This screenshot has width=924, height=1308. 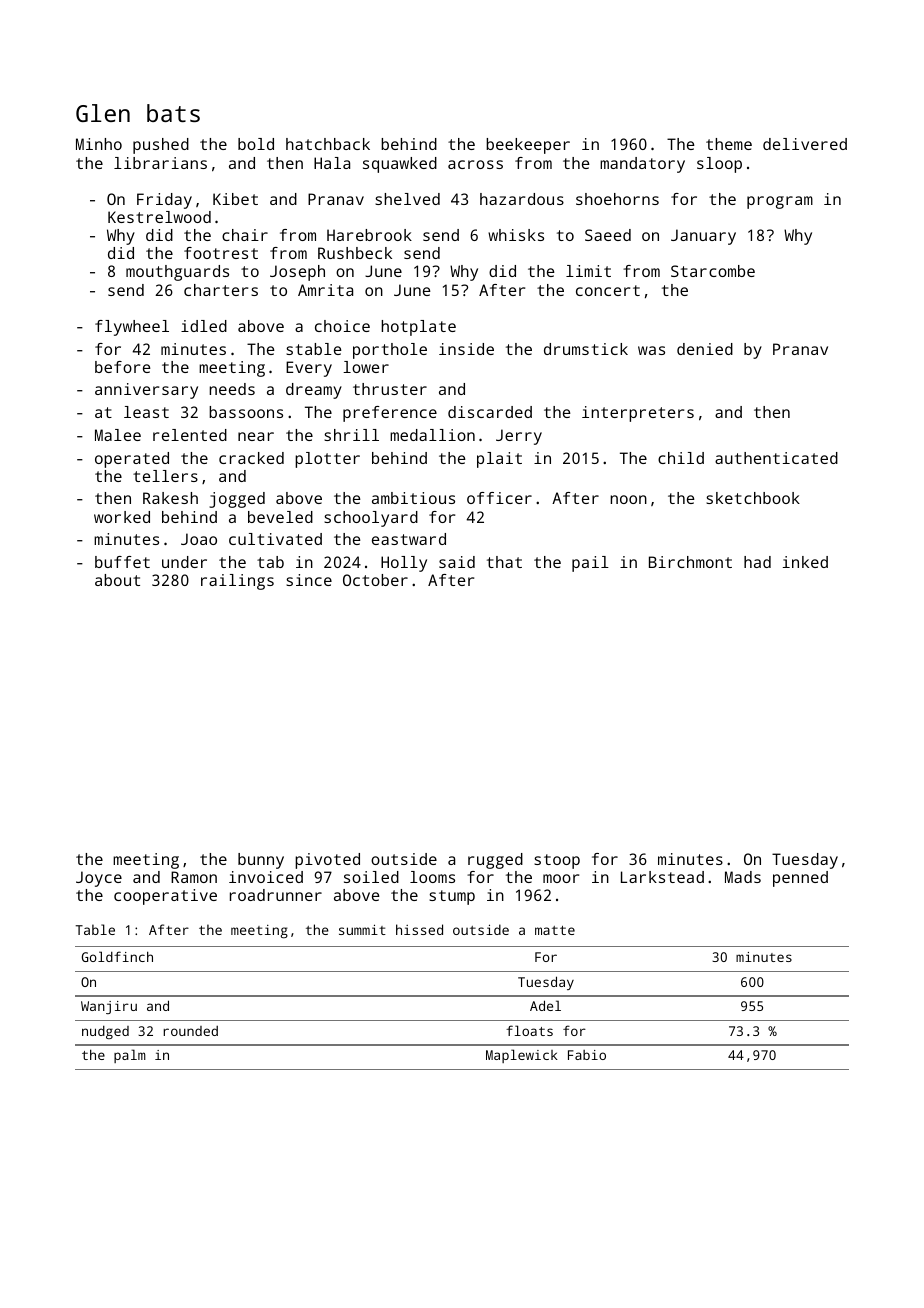 What do you see at coordinates (256, 144) in the screenshot?
I see `bold` at bounding box center [256, 144].
